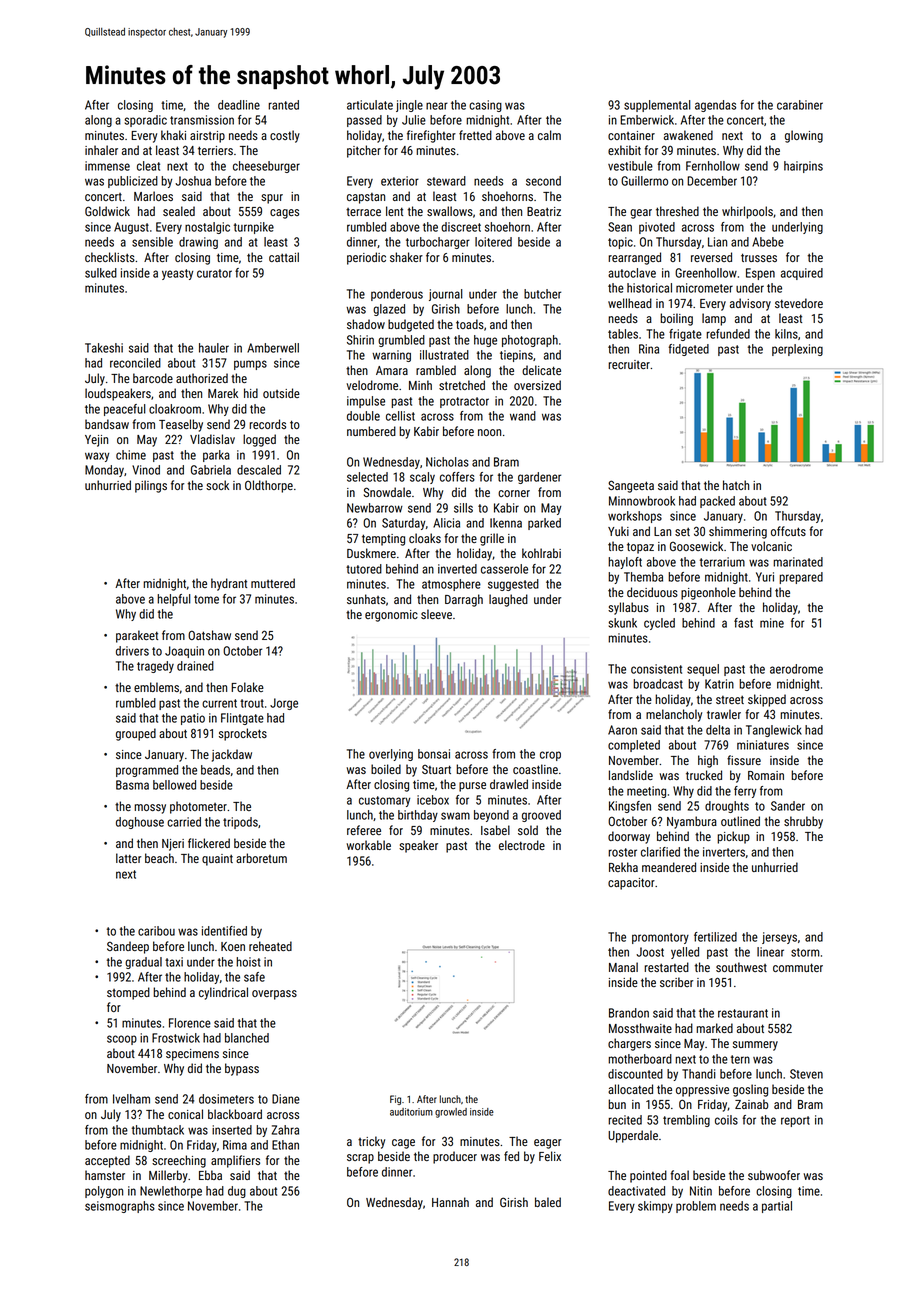 This screenshot has width=908, height=1316. Describe the element at coordinates (803, 167) in the screenshot. I see `hairpins` at that location.
